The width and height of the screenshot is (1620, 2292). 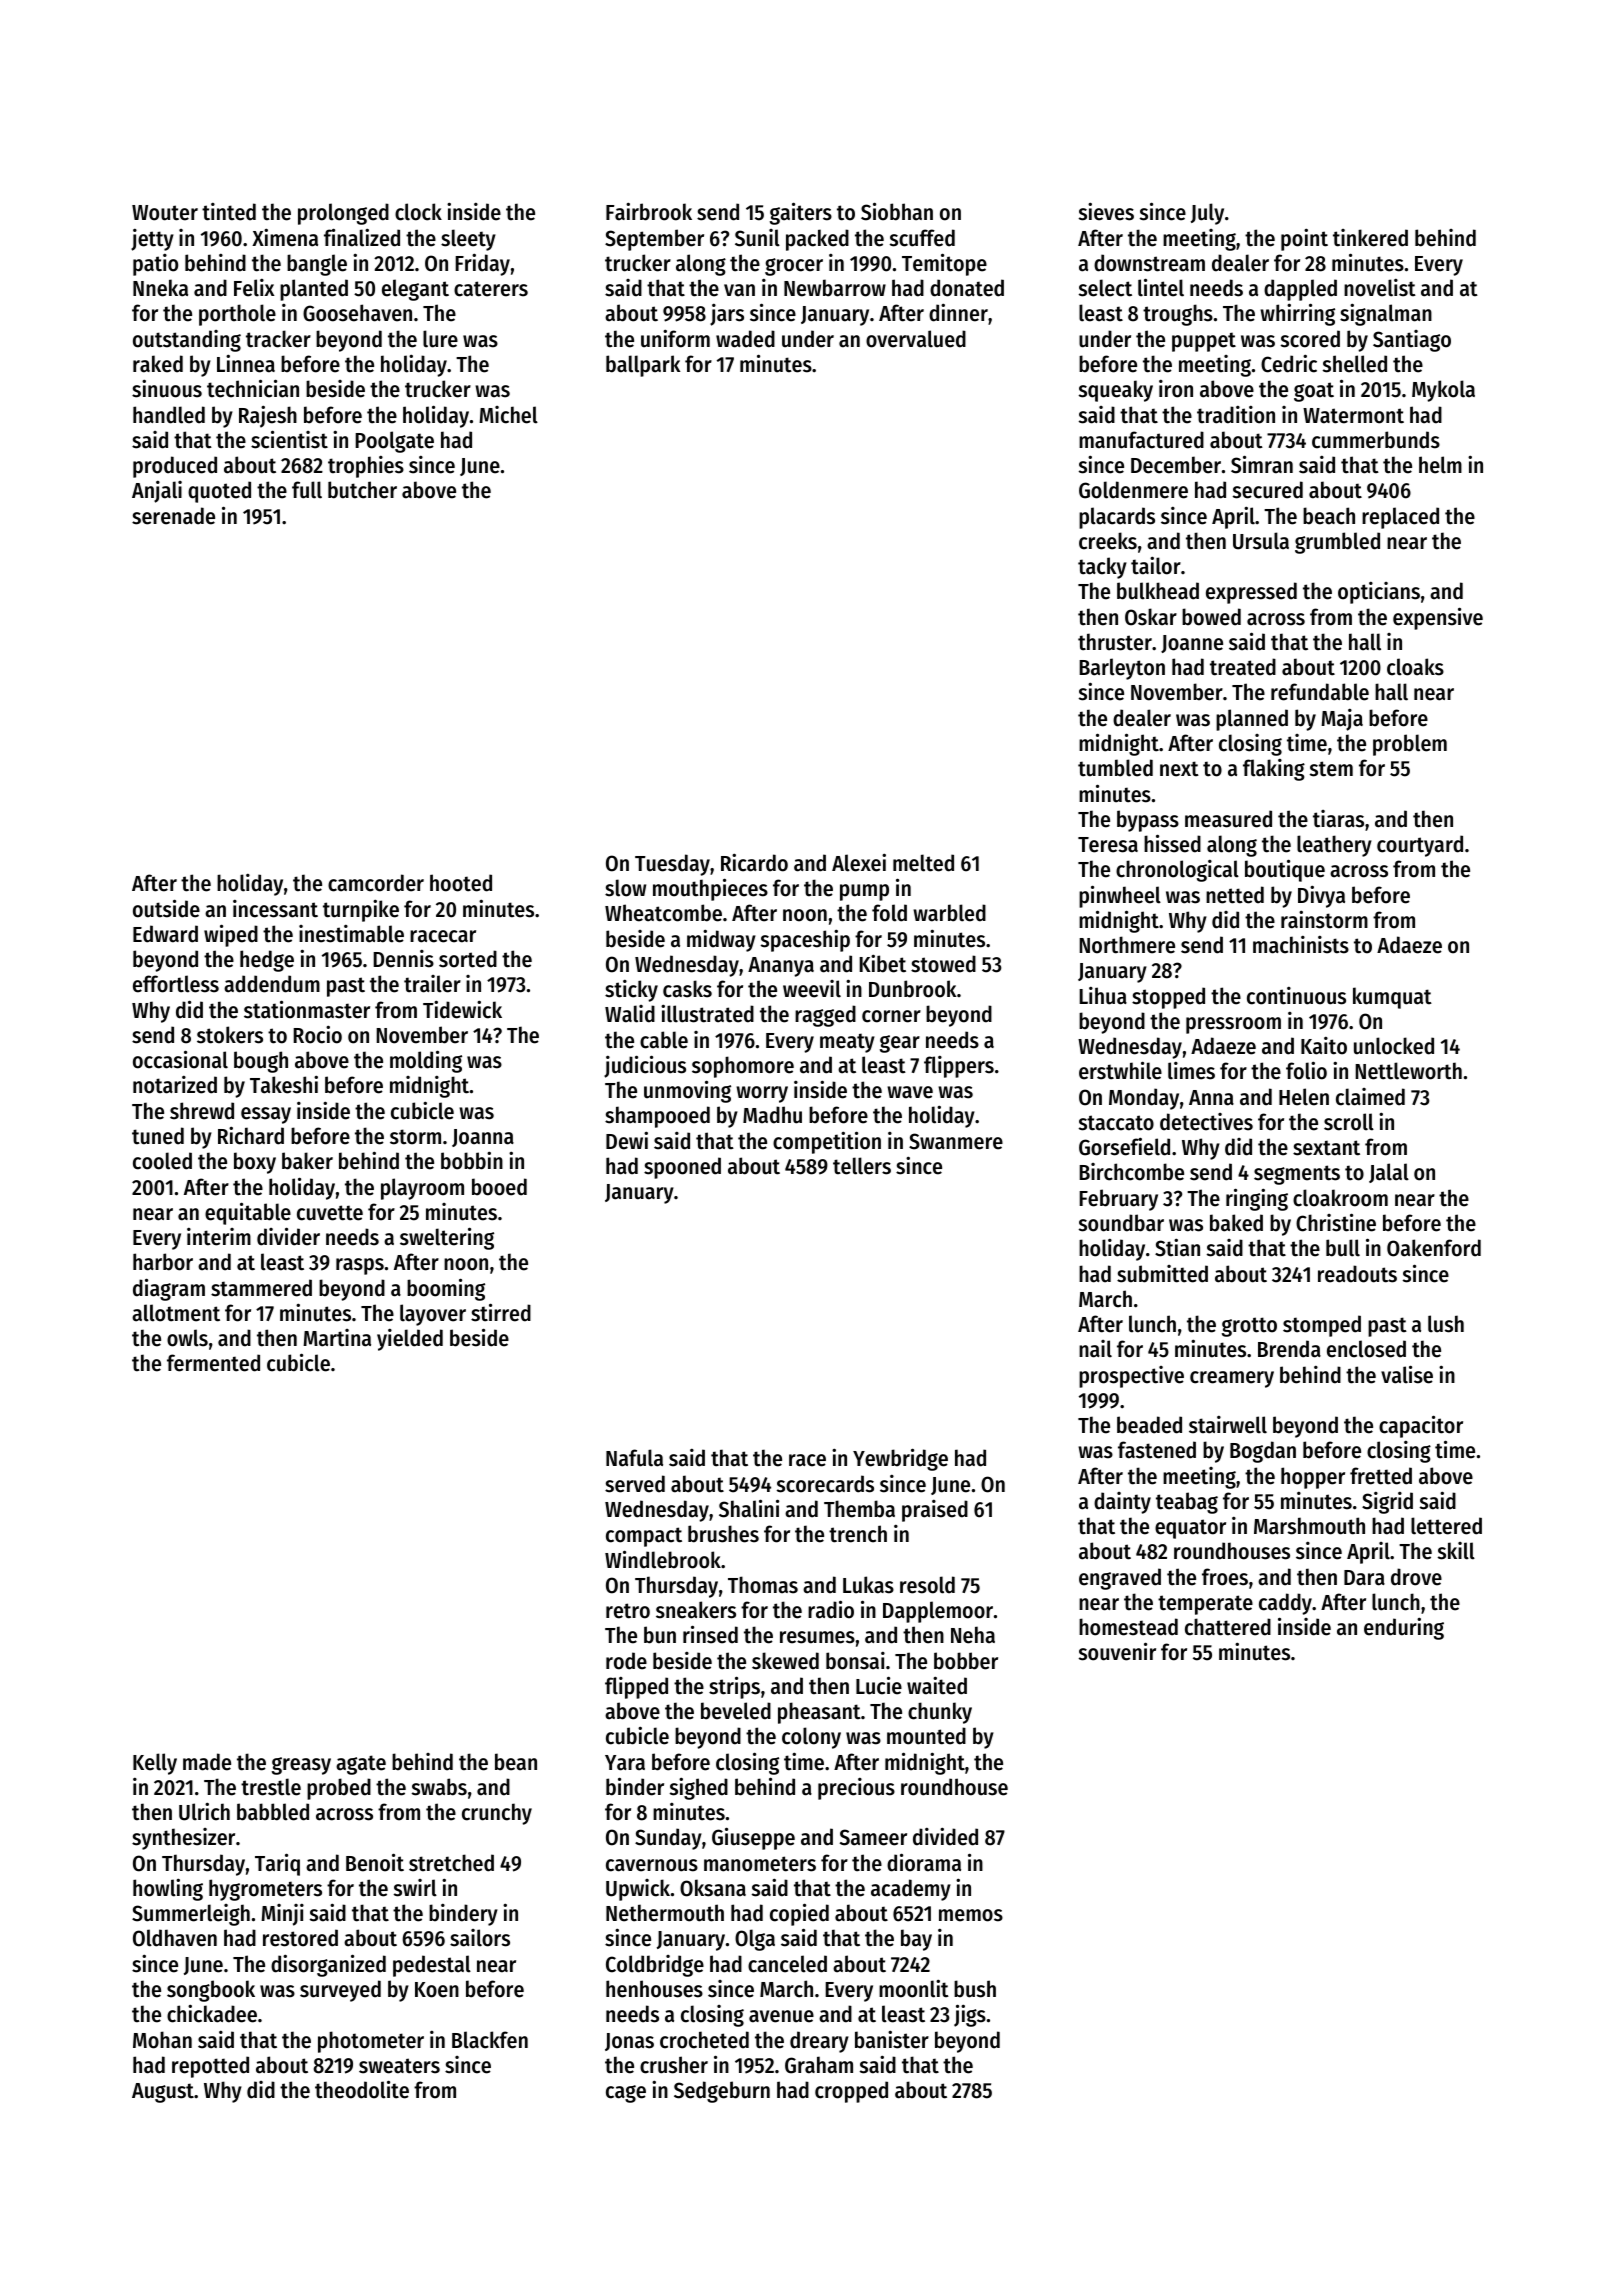 What do you see at coordinates (634, 1458) in the screenshot?
I see `Nafula` at bounding box center [634, 1458].
